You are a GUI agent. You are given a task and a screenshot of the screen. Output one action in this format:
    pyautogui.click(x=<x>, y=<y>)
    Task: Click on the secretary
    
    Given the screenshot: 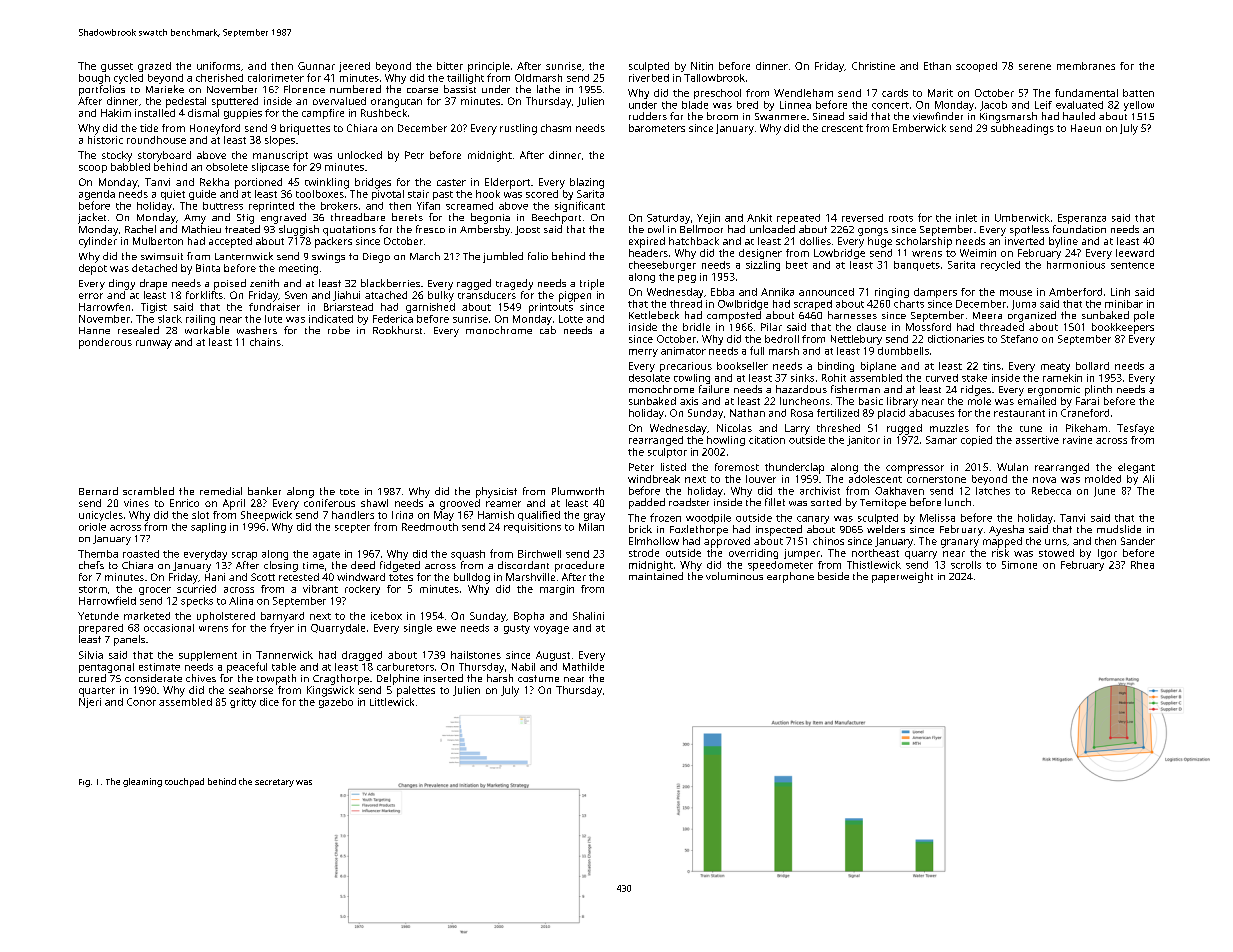 What is the action you would take?
    pyautogui.click(x=274, y=783)
